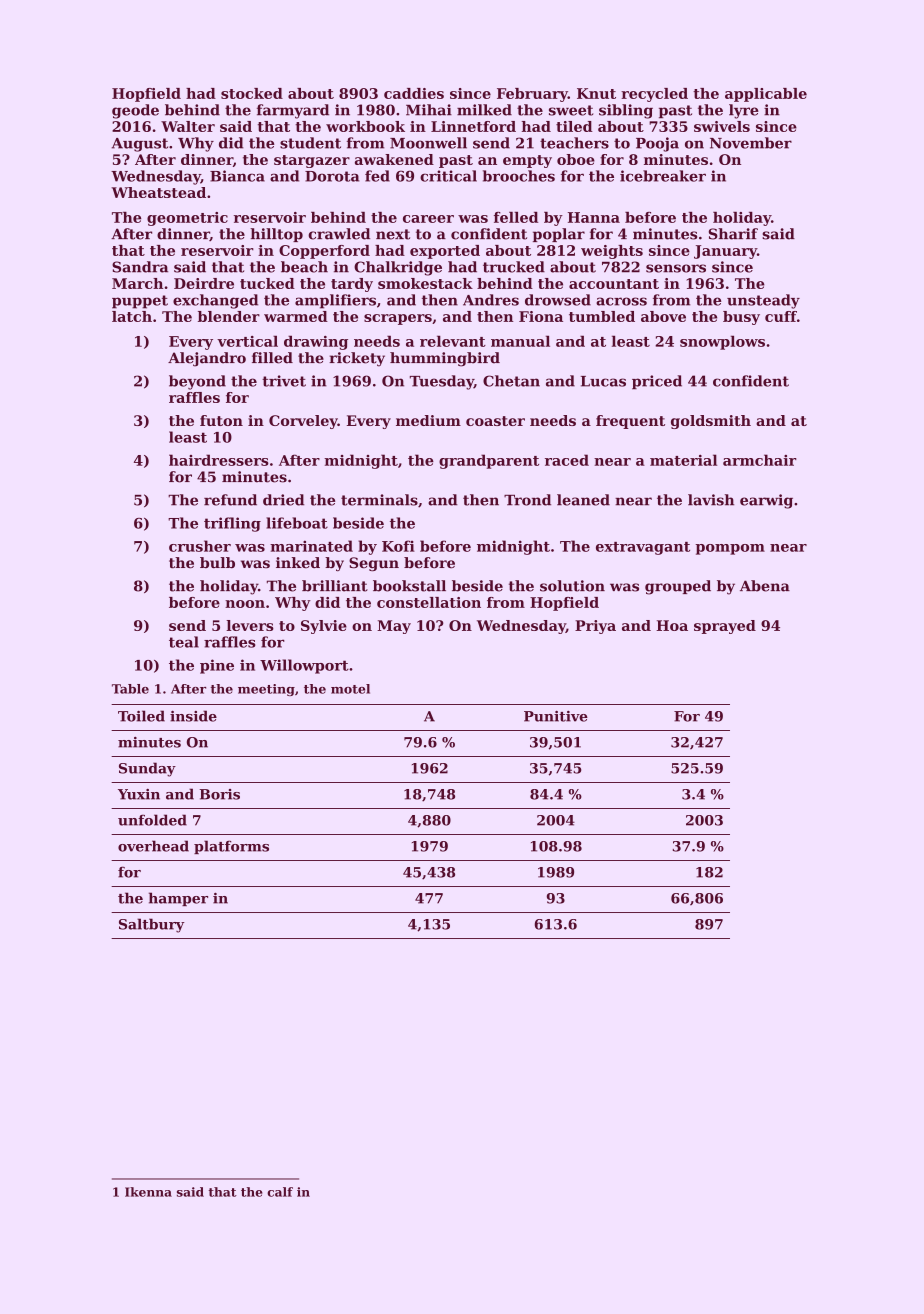  I want to click on above, so click(663, 316).
